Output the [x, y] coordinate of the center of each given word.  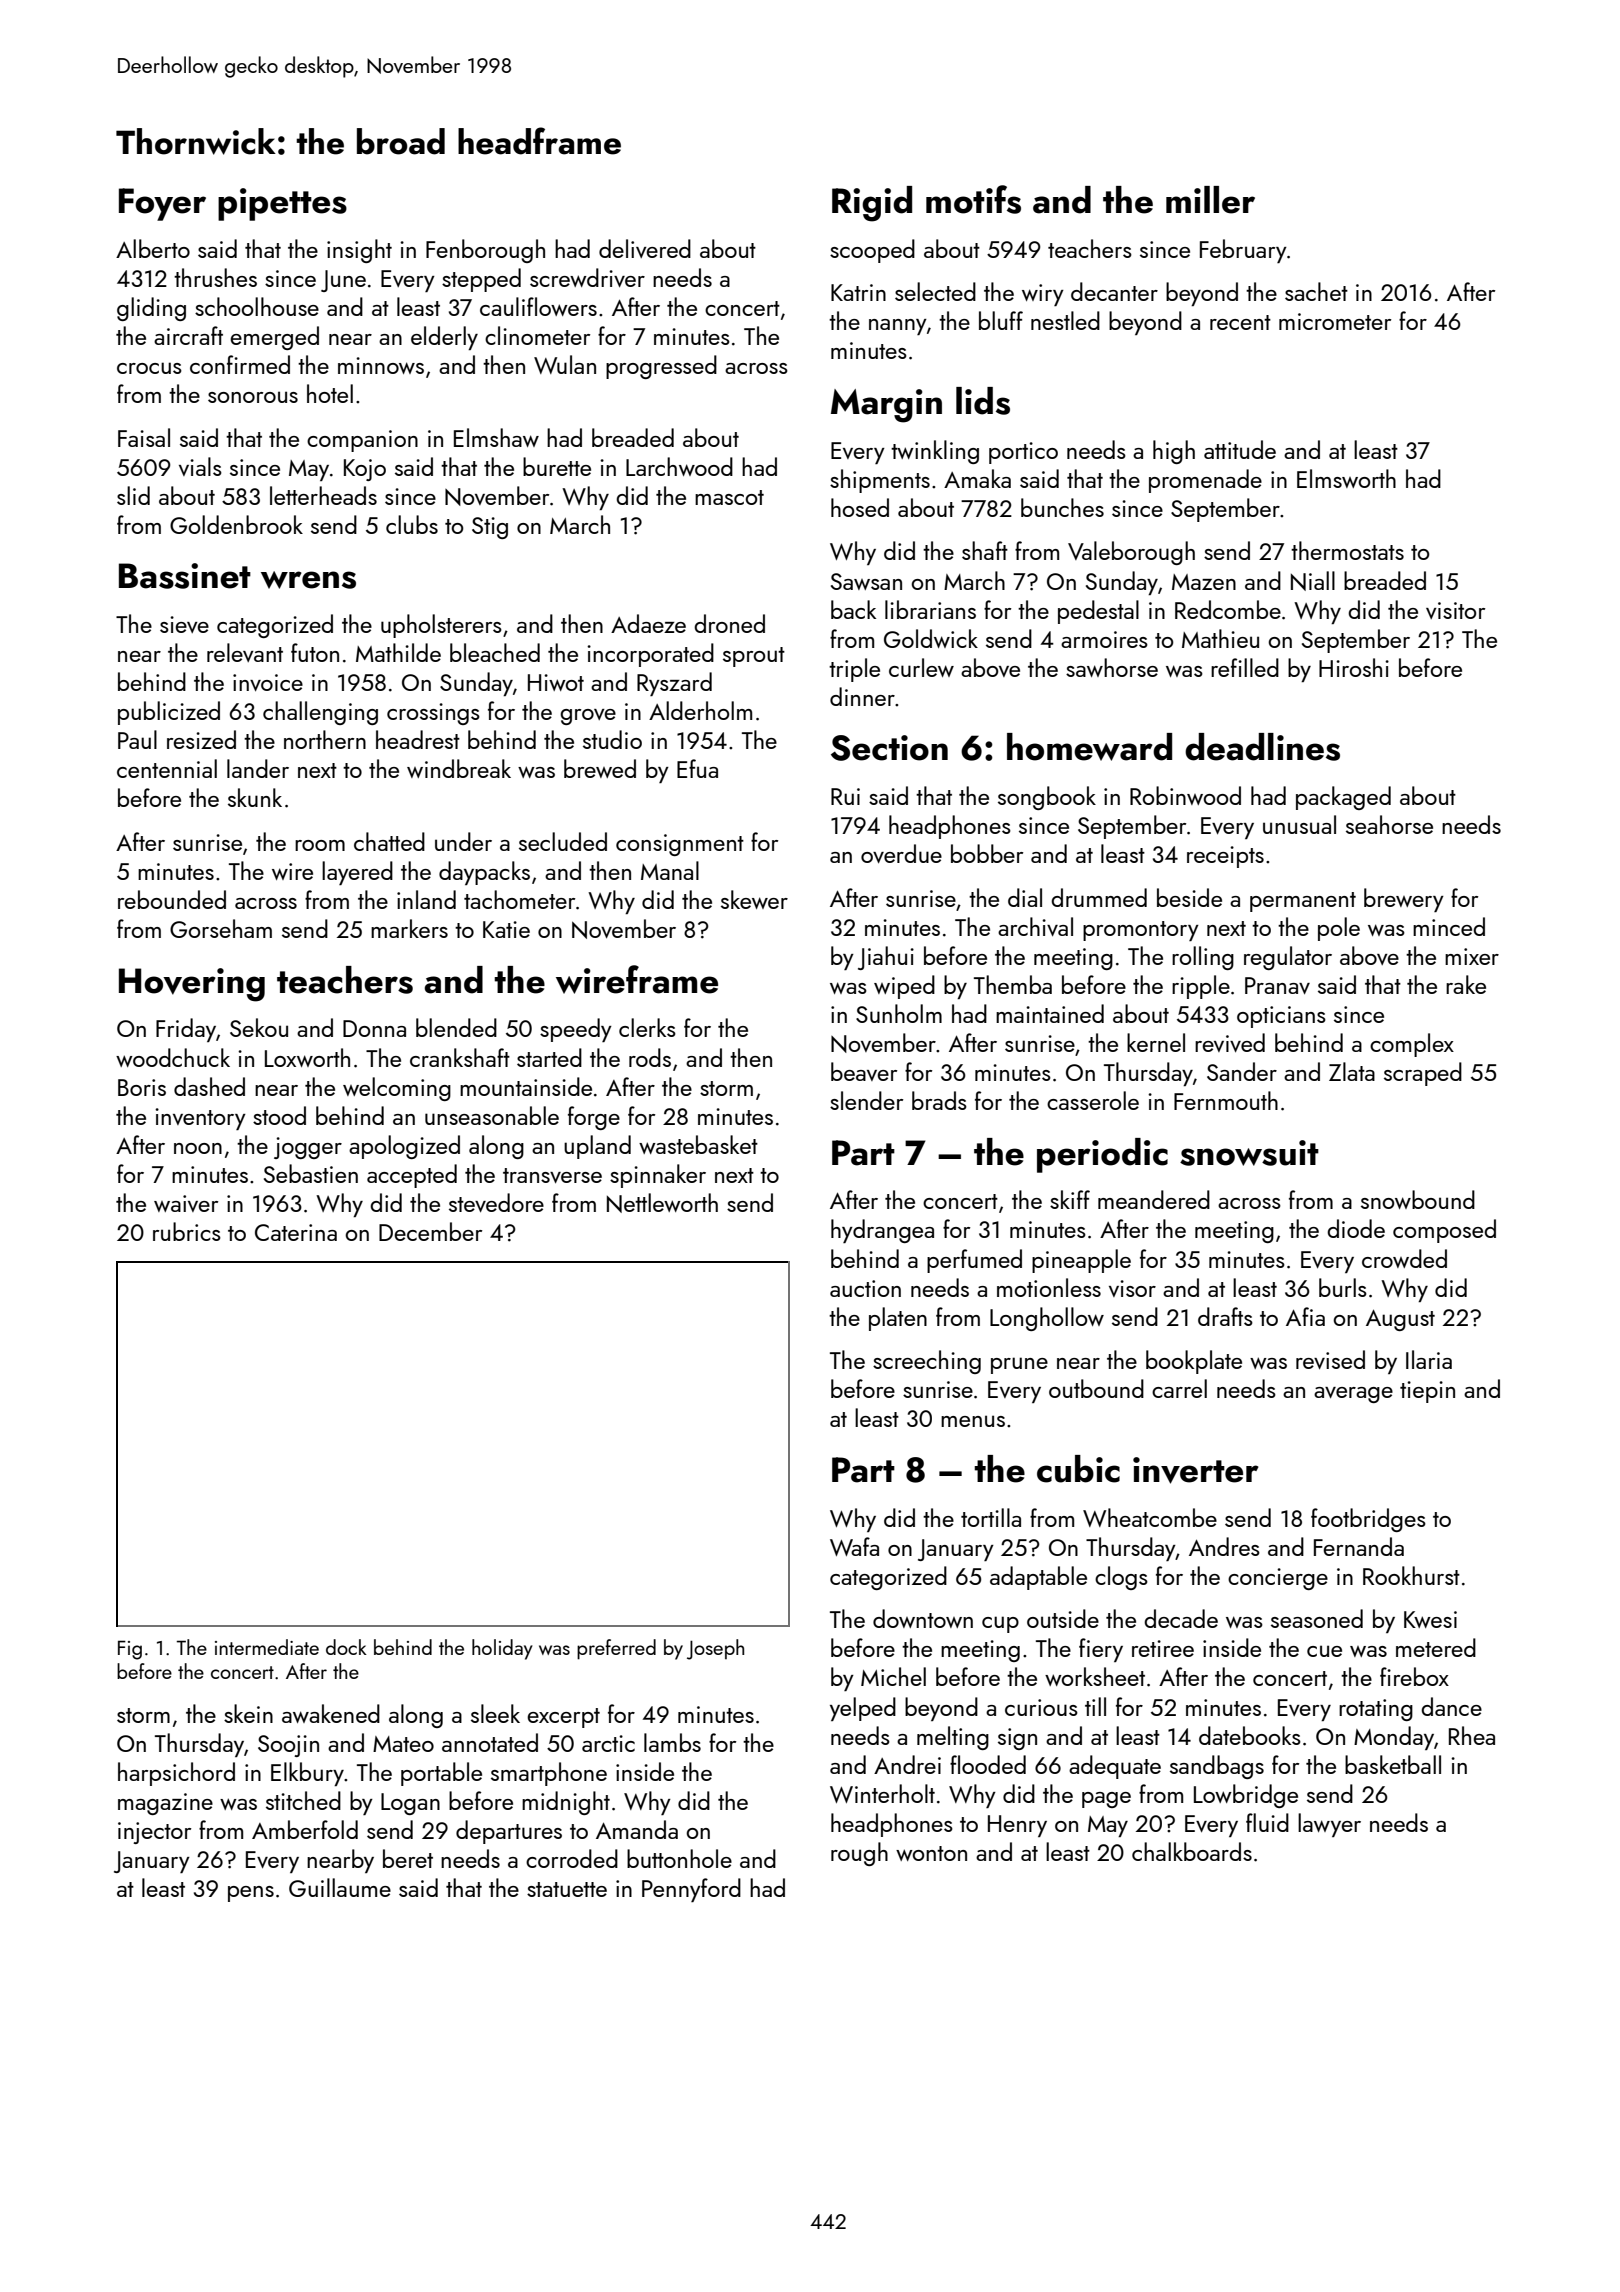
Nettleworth [662, 1203]
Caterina [296, 1232]
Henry [1017, 1826]
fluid [1267, 1822]
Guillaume [340, 1887]
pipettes [282, 204]
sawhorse [1112, 667]
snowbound [1418, 1199]
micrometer [1335, 321]
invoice [268, 682]
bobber [987, 853]
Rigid [872, 204]
